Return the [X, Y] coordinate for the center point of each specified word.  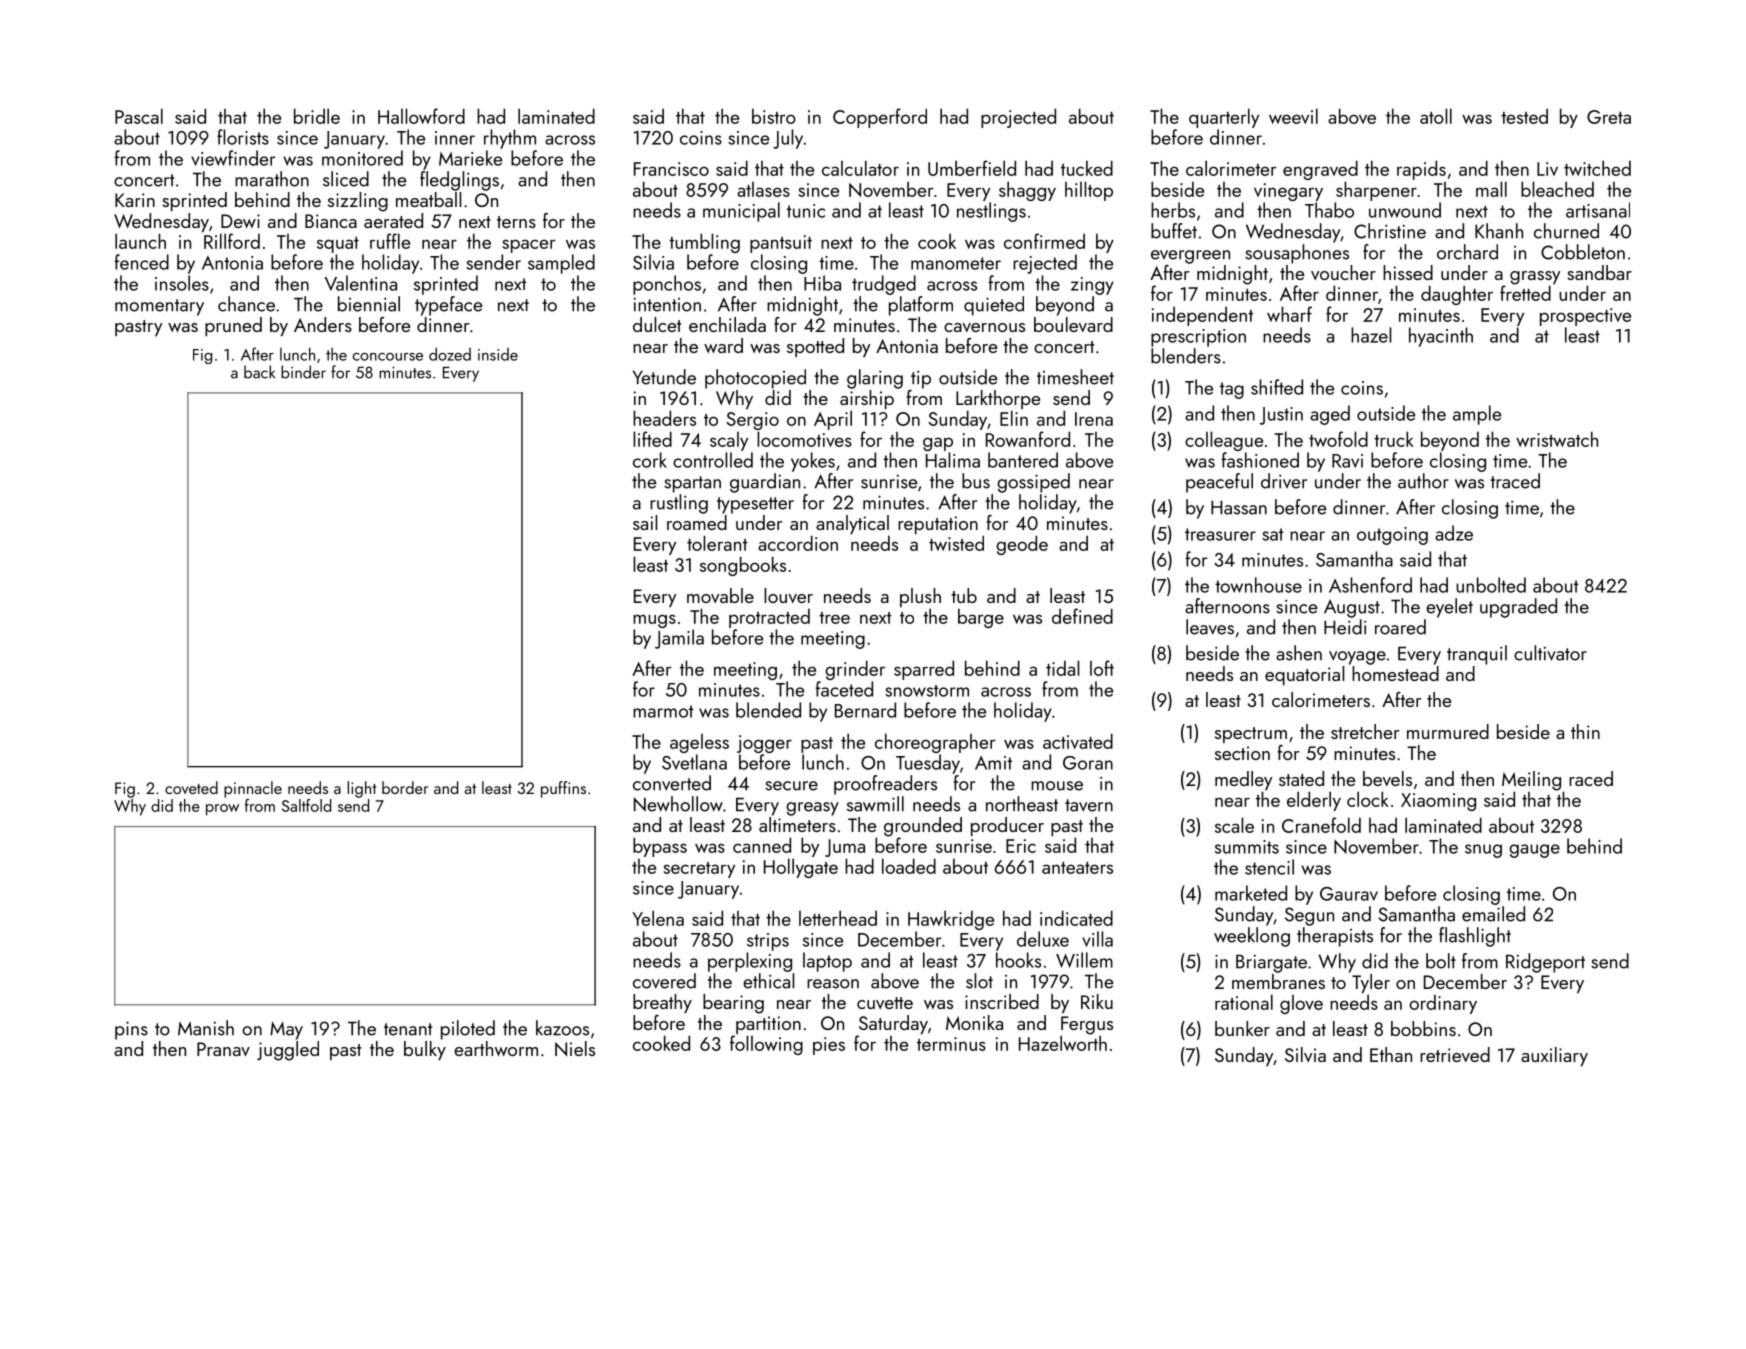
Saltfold [306, 805]
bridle [317, 116]
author [1423, 481]
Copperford [880, 118]
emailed [1493, 914]
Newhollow [678, 804]
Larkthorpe [998, 399]
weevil [1293, 116]
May [286, 1030]
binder [303, 372]
